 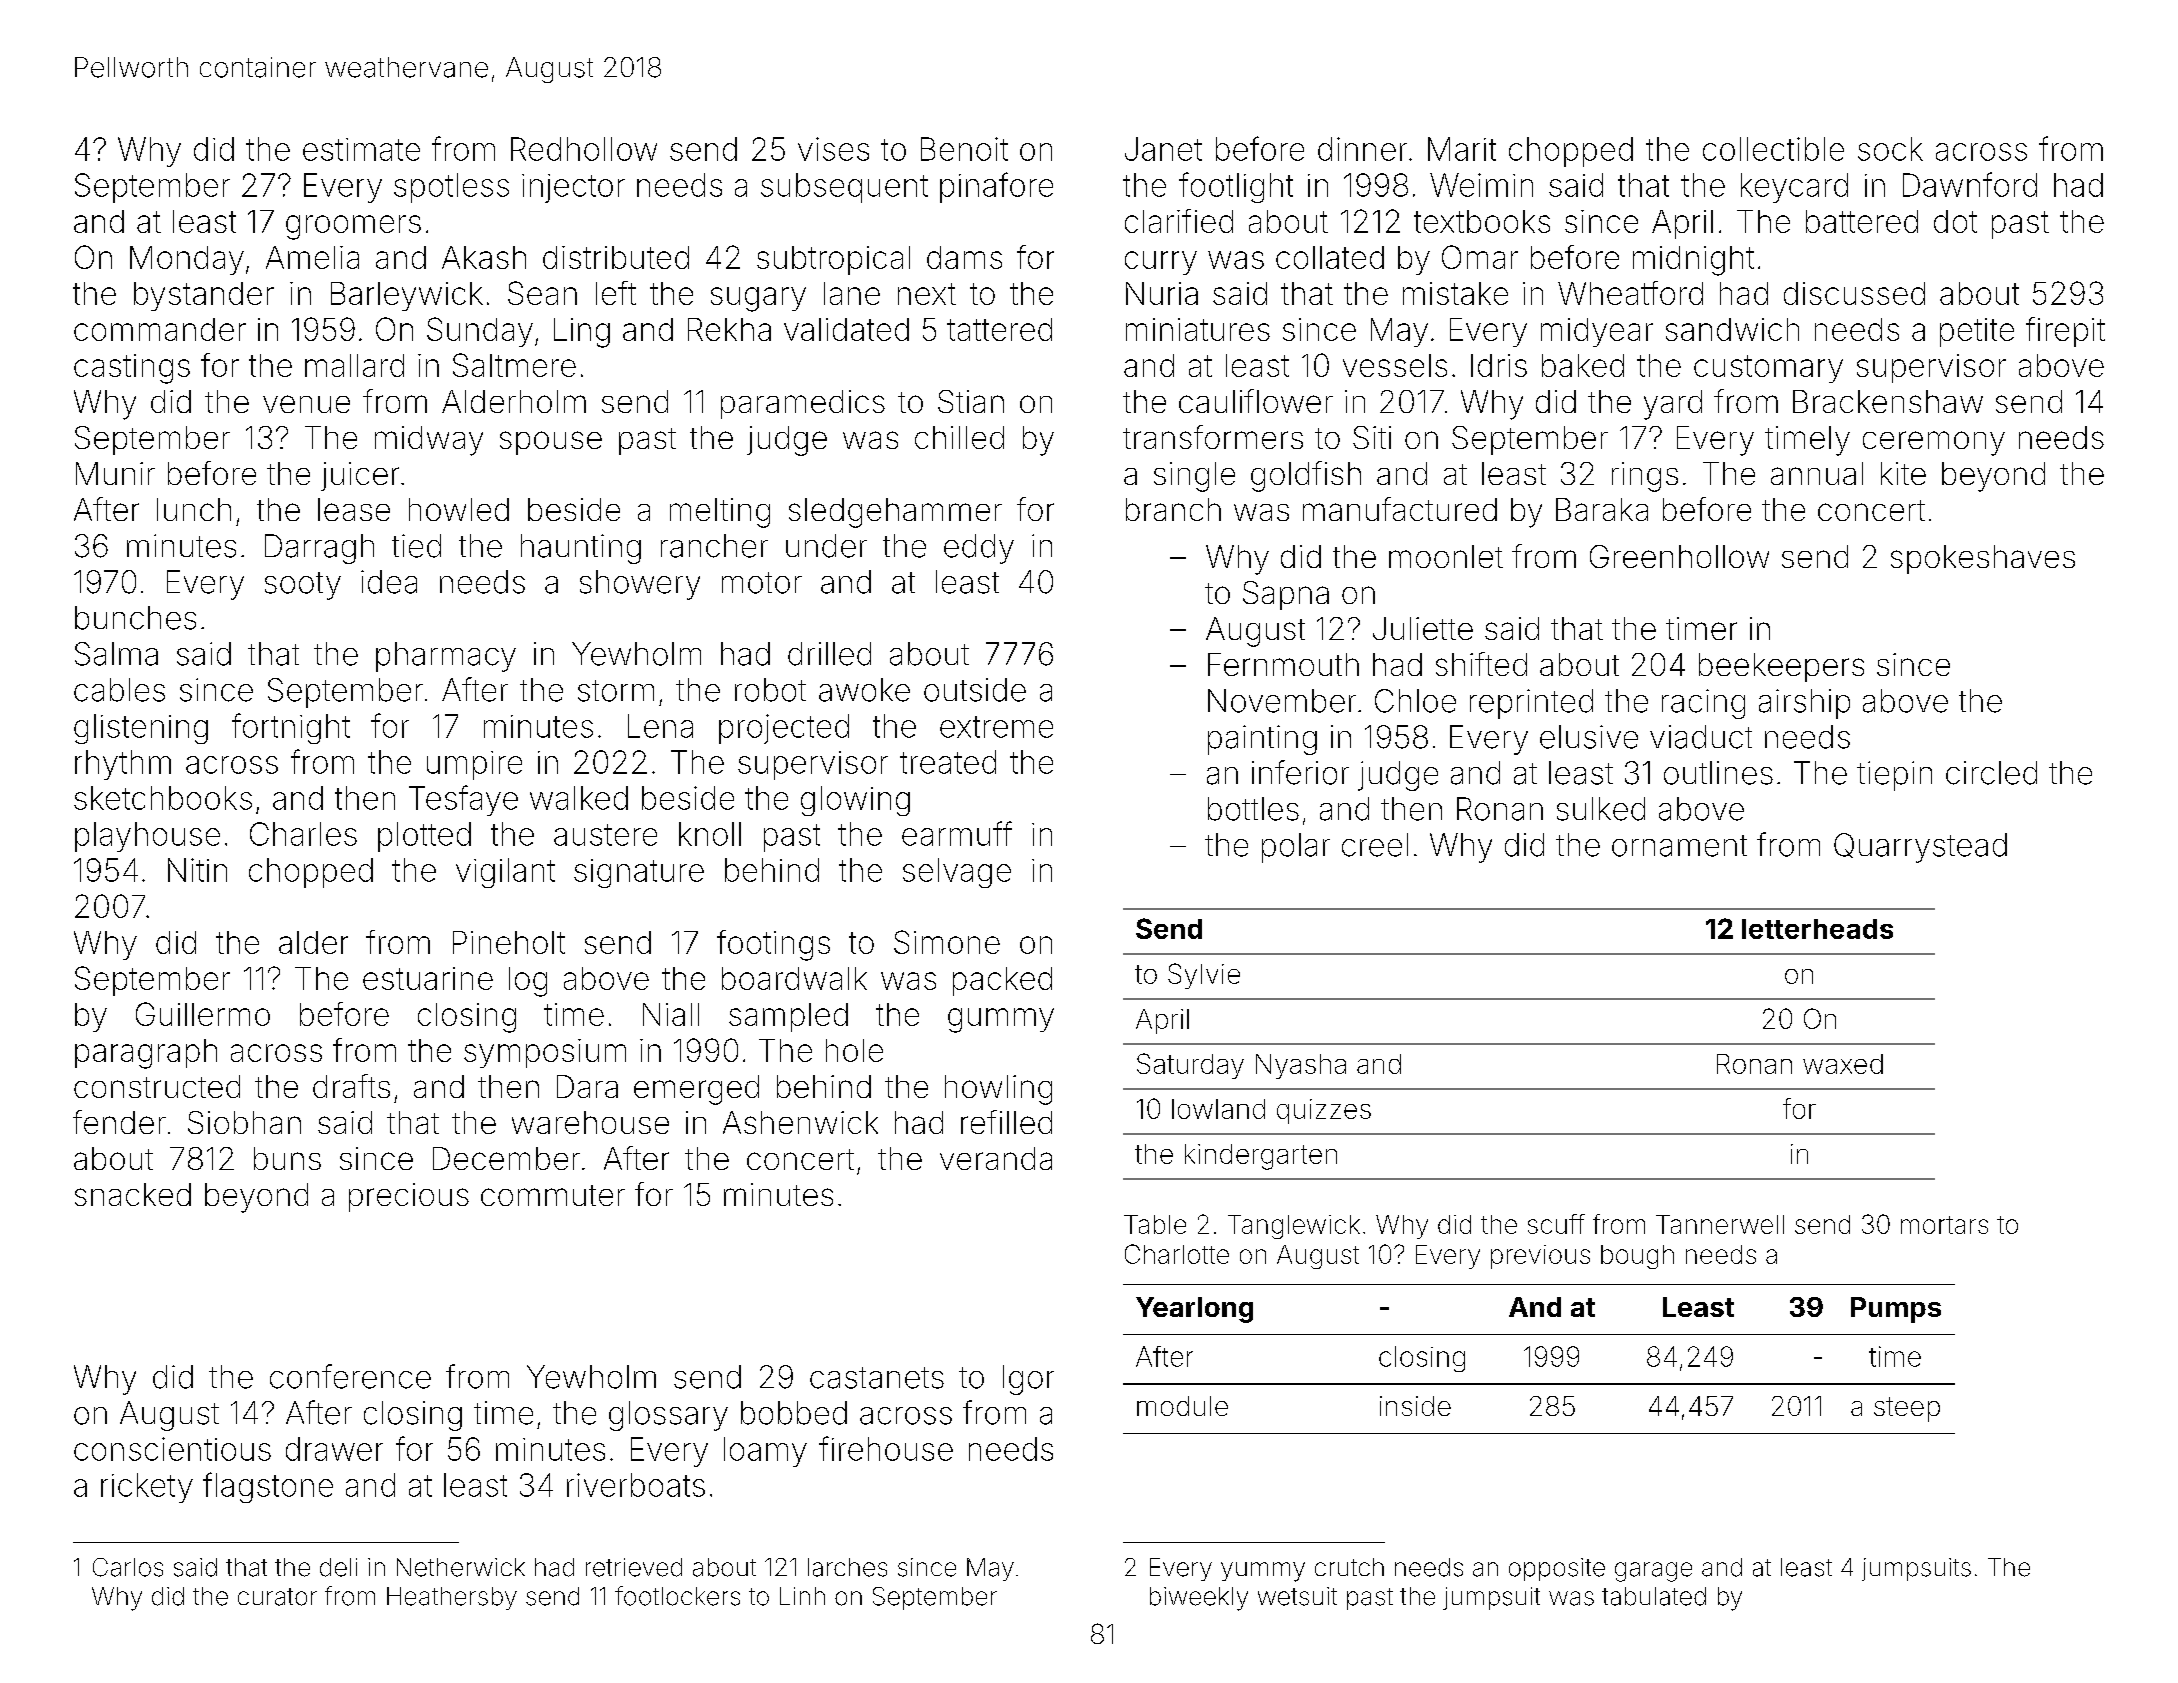 What do you see at coordinates (160, 329) in the document?
I see `commander` at bounding box center [160, 329].
